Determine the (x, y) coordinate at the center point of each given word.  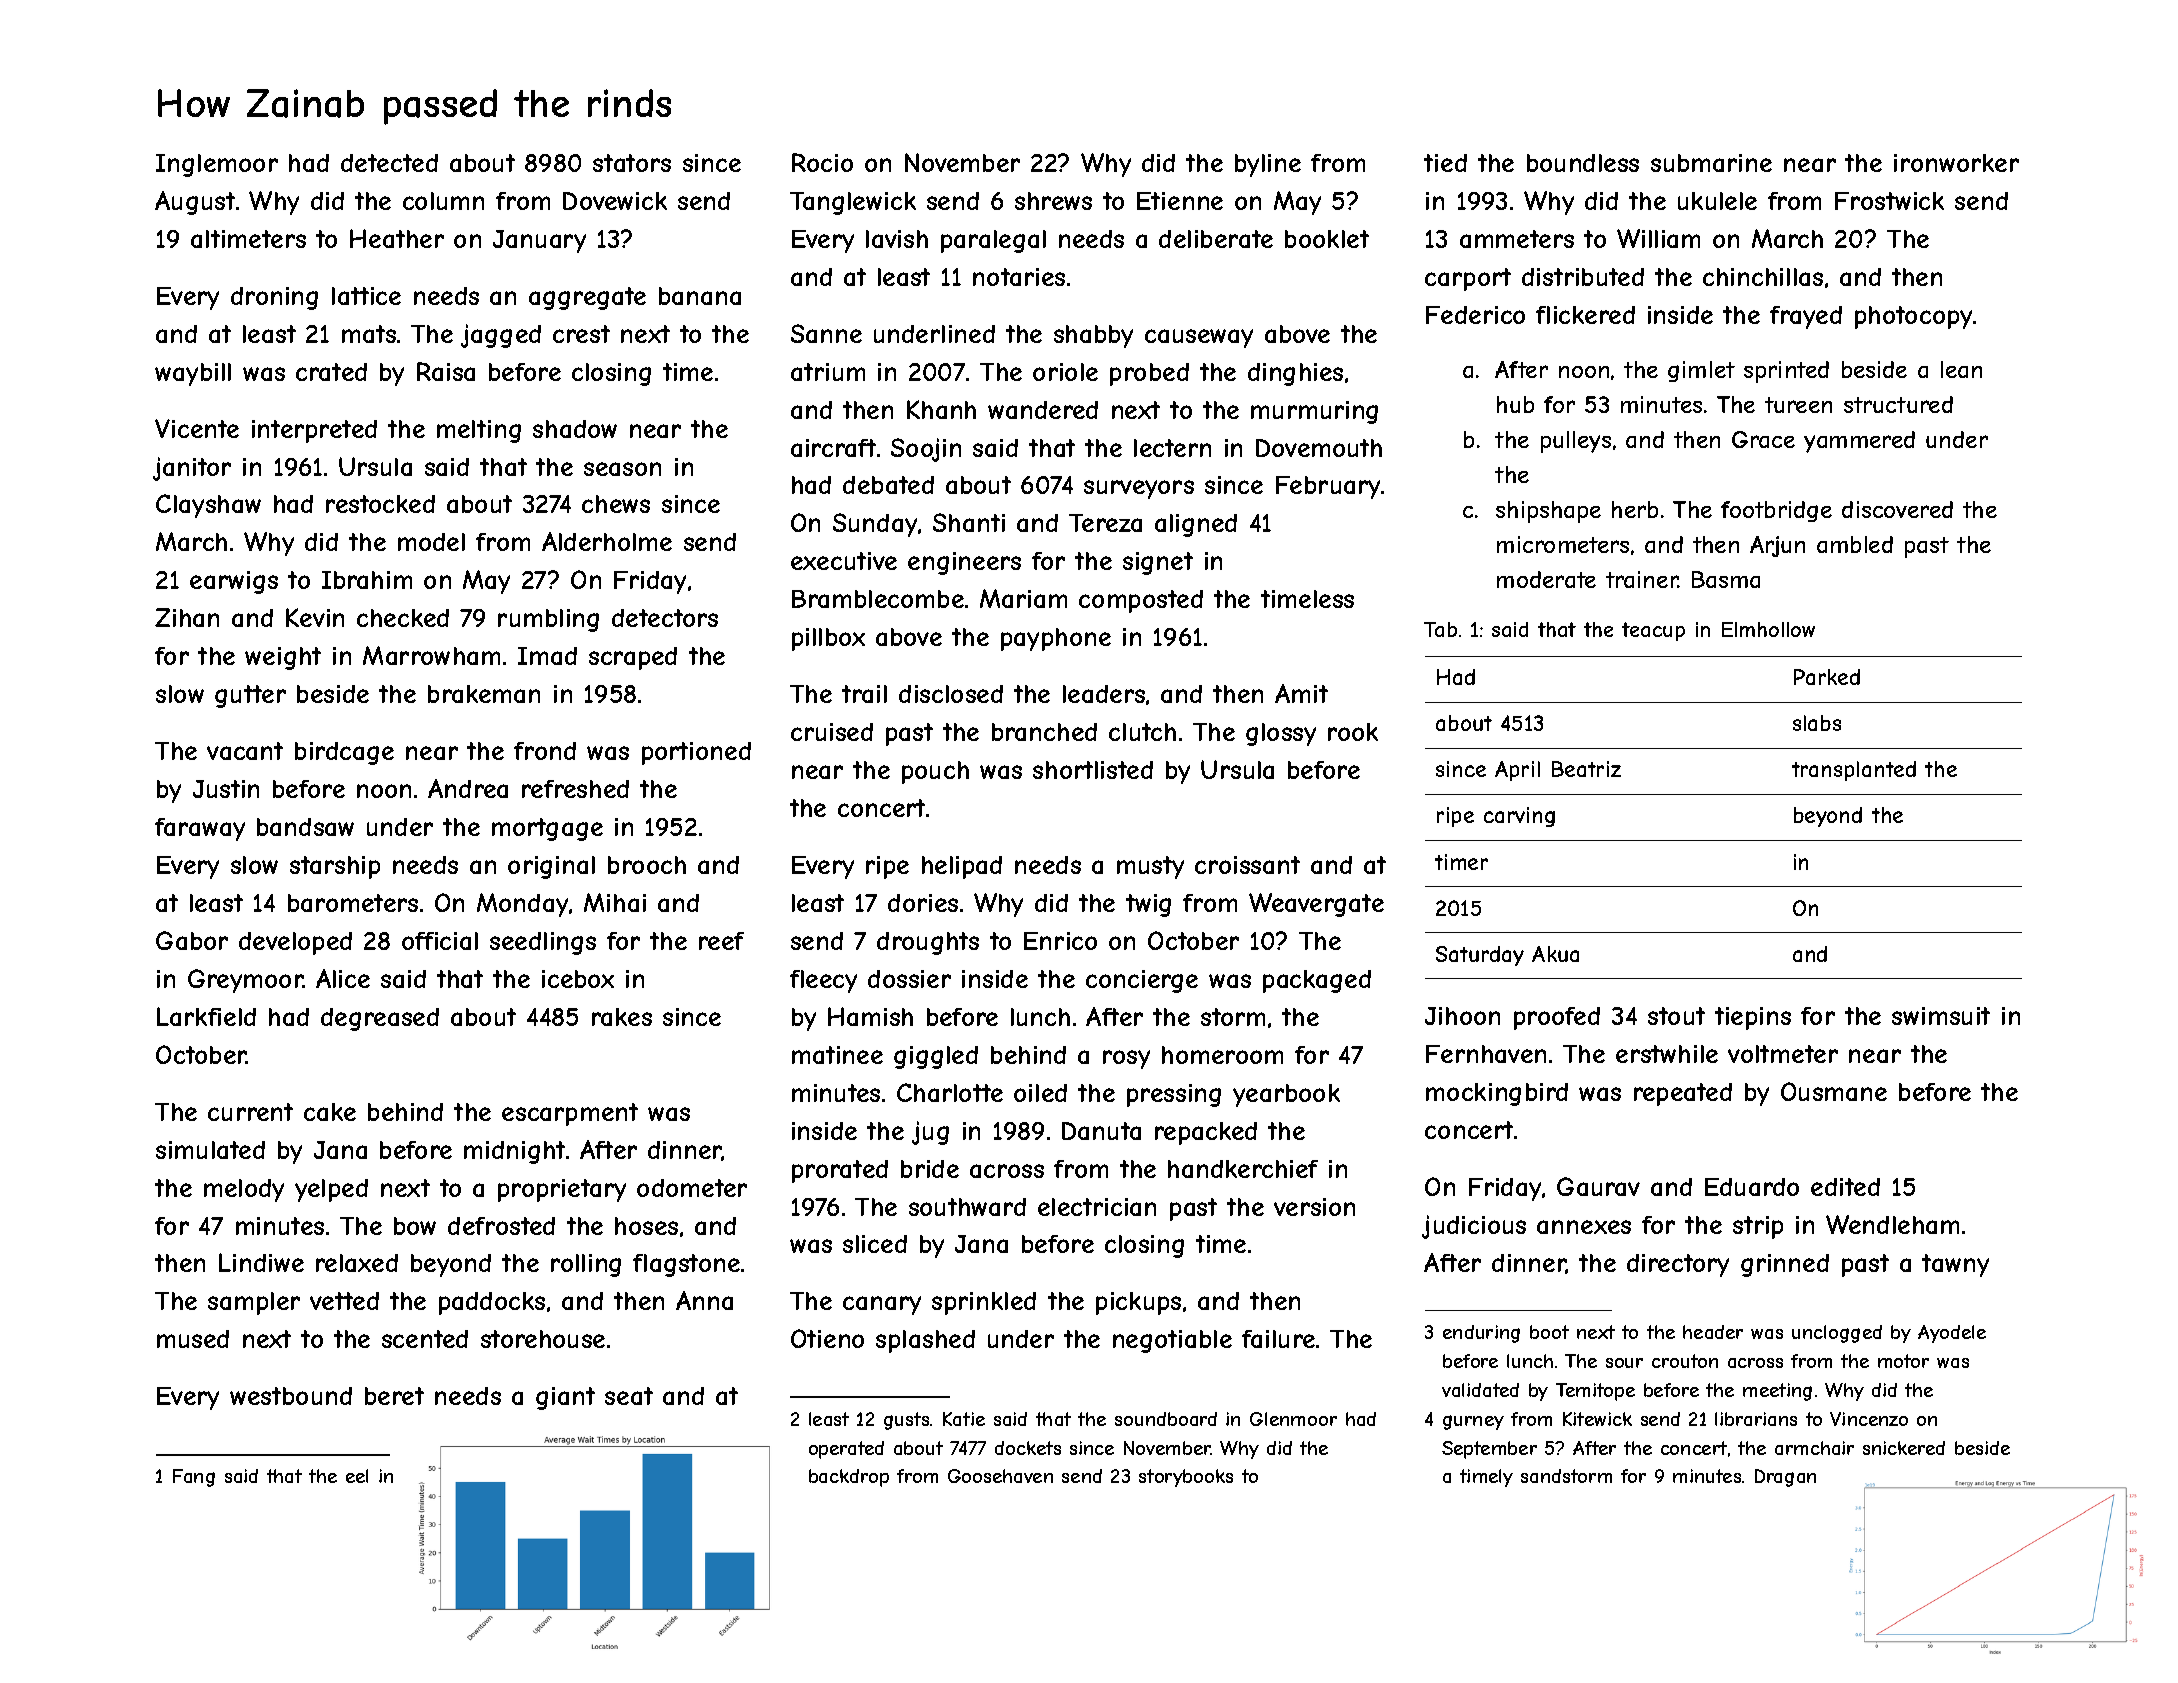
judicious (1474, 1227)
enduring (1481, 1334)
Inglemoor (217, 165)
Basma (1726, 579)
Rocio (822, 162)
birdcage (344, 753)
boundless (1583, 163)
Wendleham (1892, 1224)
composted (1141, 601)
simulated (210, 1150)
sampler (254, 1303)
